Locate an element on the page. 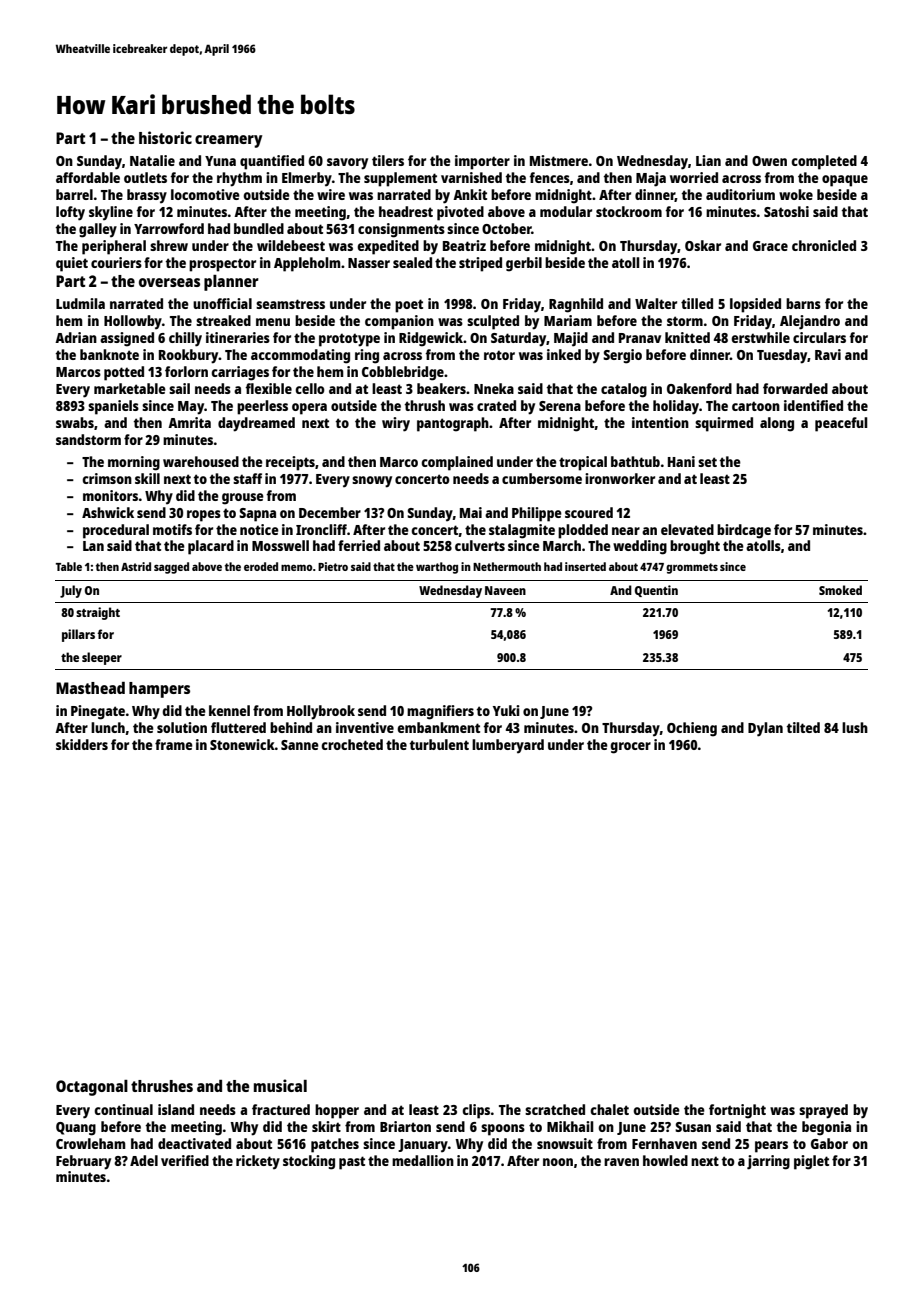  continual is located at coordinates (123, 1109).
